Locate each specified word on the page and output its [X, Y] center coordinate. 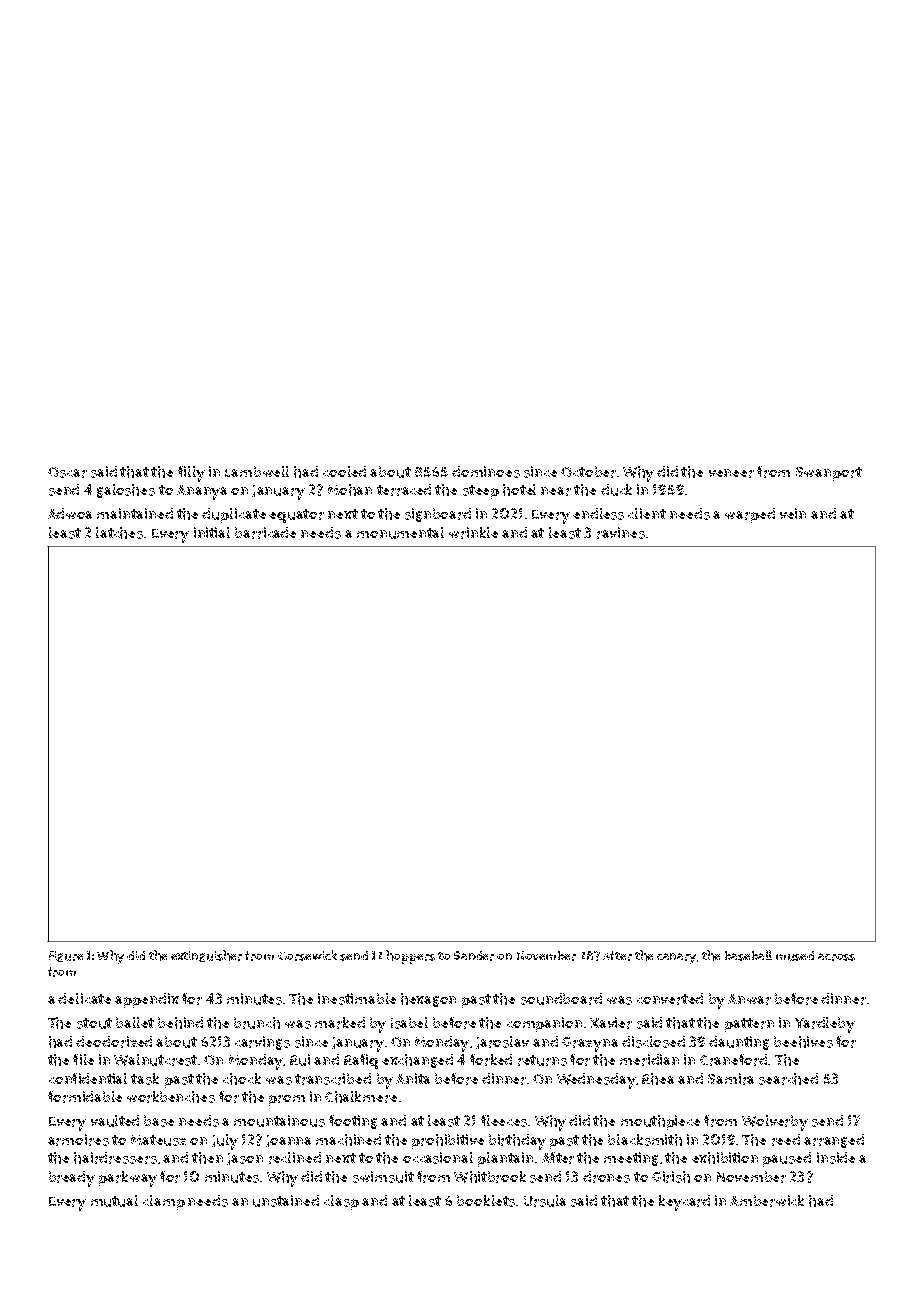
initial [212, 532]
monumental [400, 533]
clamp [164, 1202]
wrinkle [473, 533]
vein [793, 513]
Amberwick [767, 1201]
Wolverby [775, 1123]
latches [119, 533]
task [145, 1079]
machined [348, 1140]
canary [676, 958]
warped [750, 515]
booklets [486, 1201]
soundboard [561, 999]
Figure [66, 956]
